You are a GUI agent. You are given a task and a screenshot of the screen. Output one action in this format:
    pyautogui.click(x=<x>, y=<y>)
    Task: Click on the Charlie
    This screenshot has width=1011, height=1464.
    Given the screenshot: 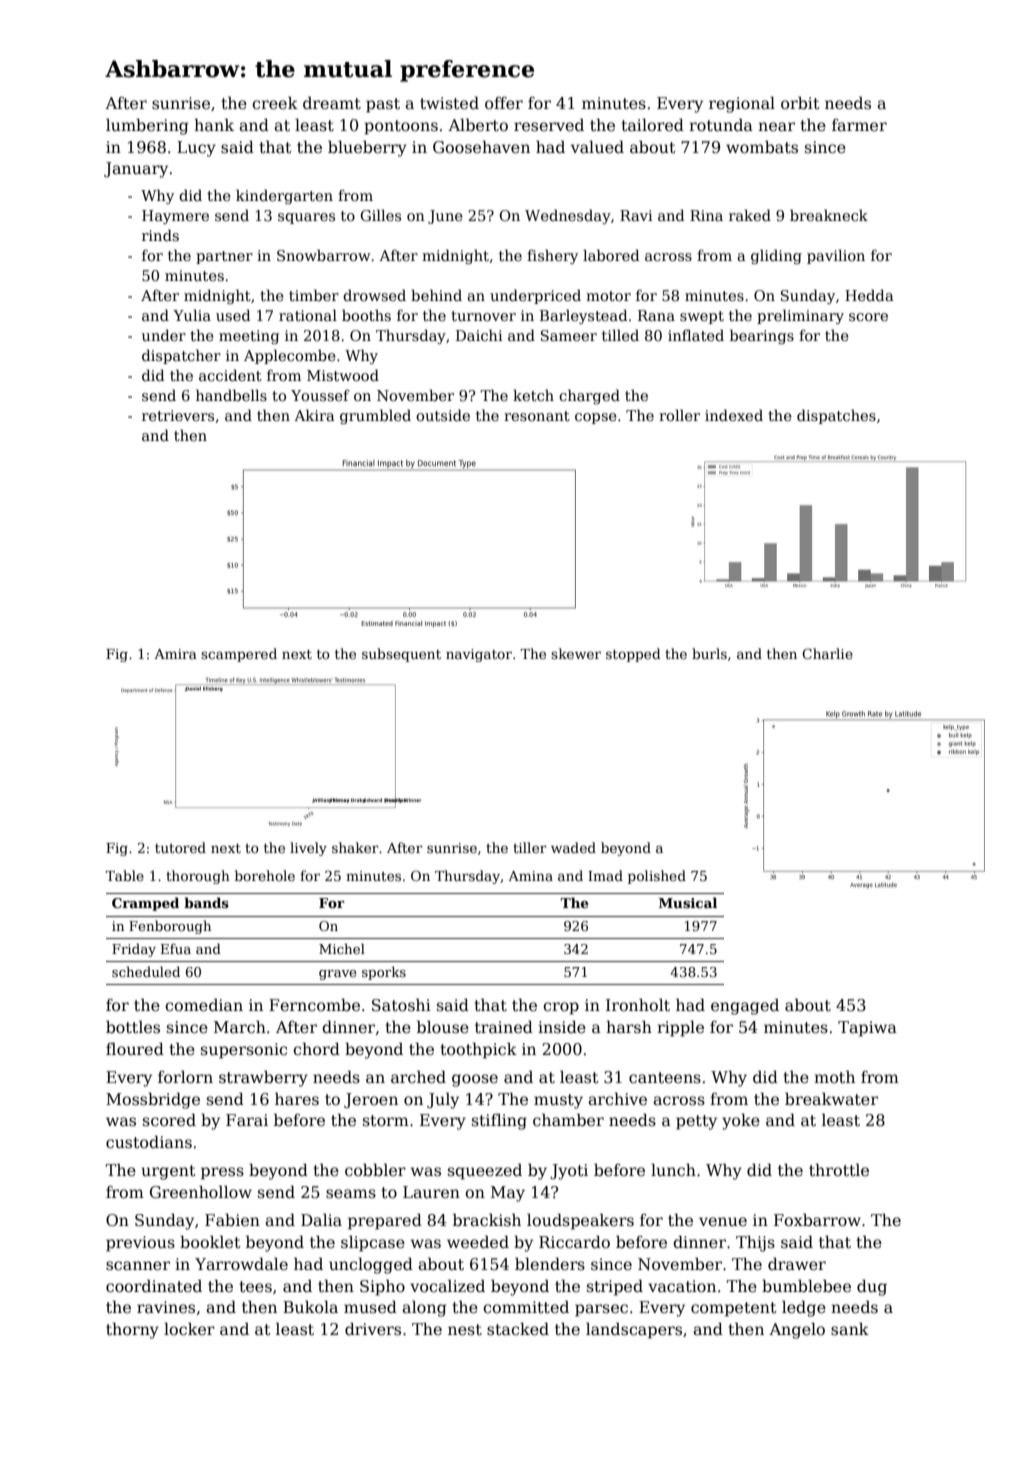 What is the action you would take?
    pyautogui.click(x=827, y=653)
